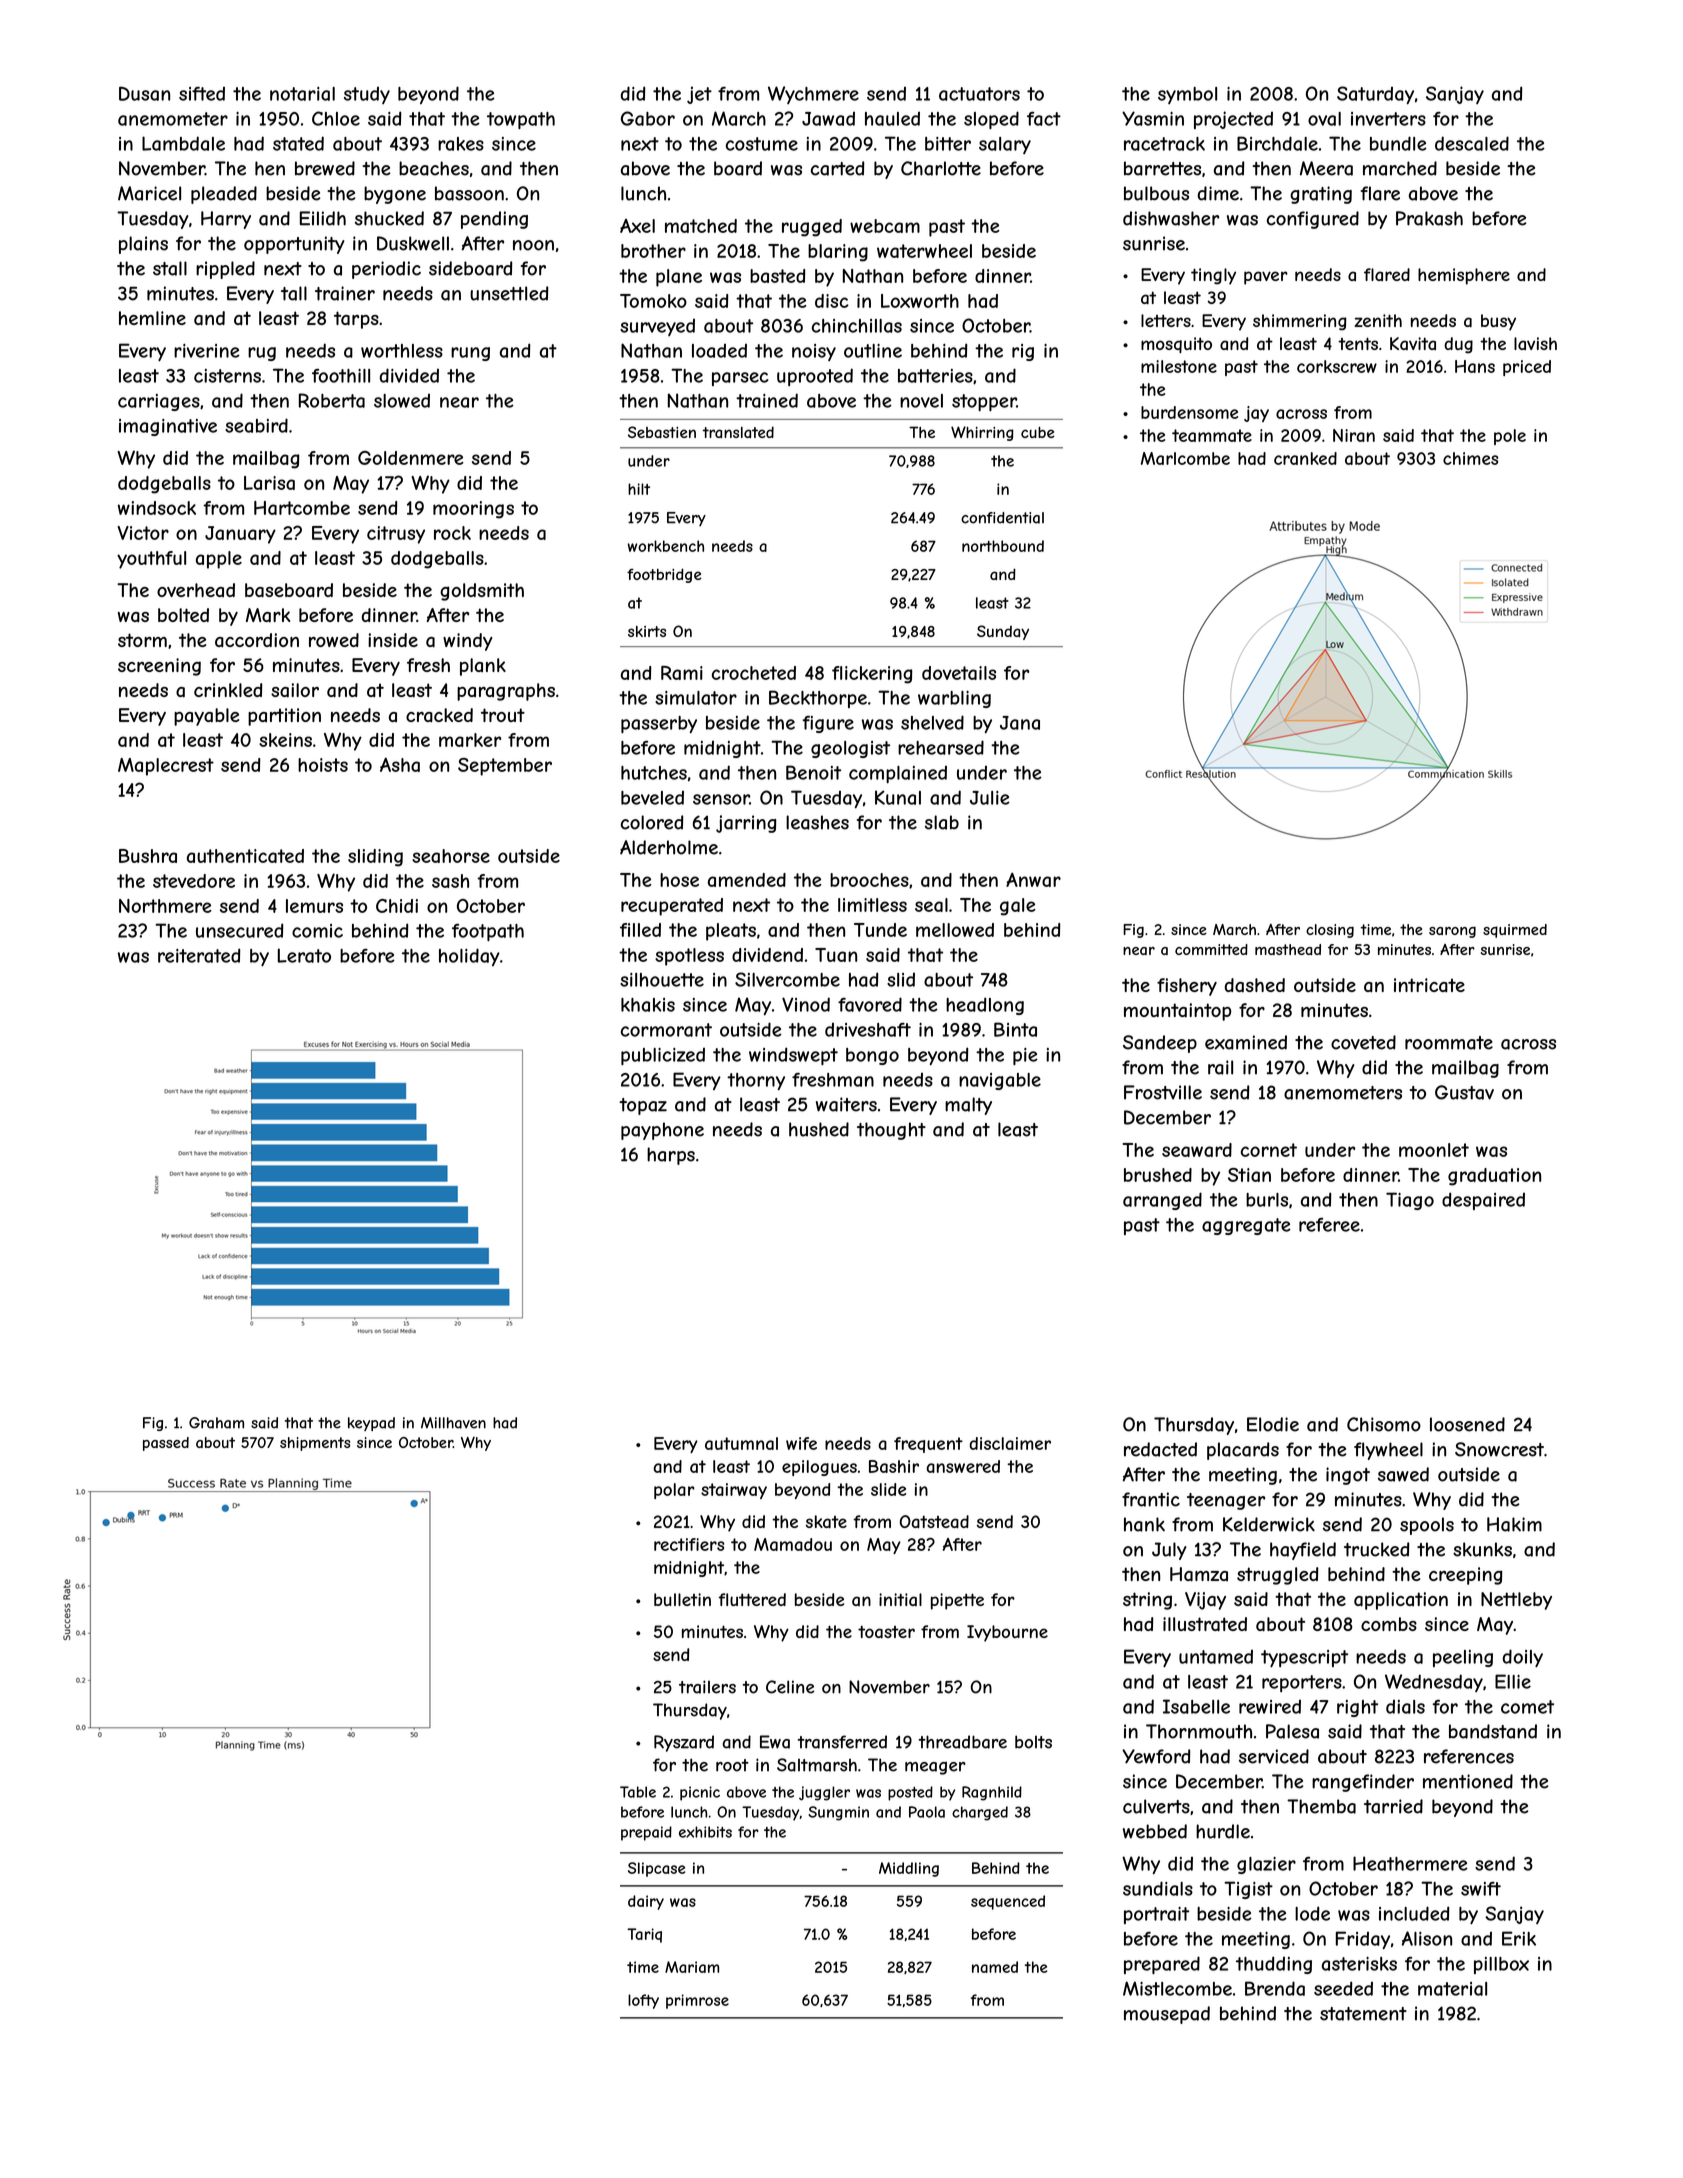  I want to click on plains, so click(143, 245).
